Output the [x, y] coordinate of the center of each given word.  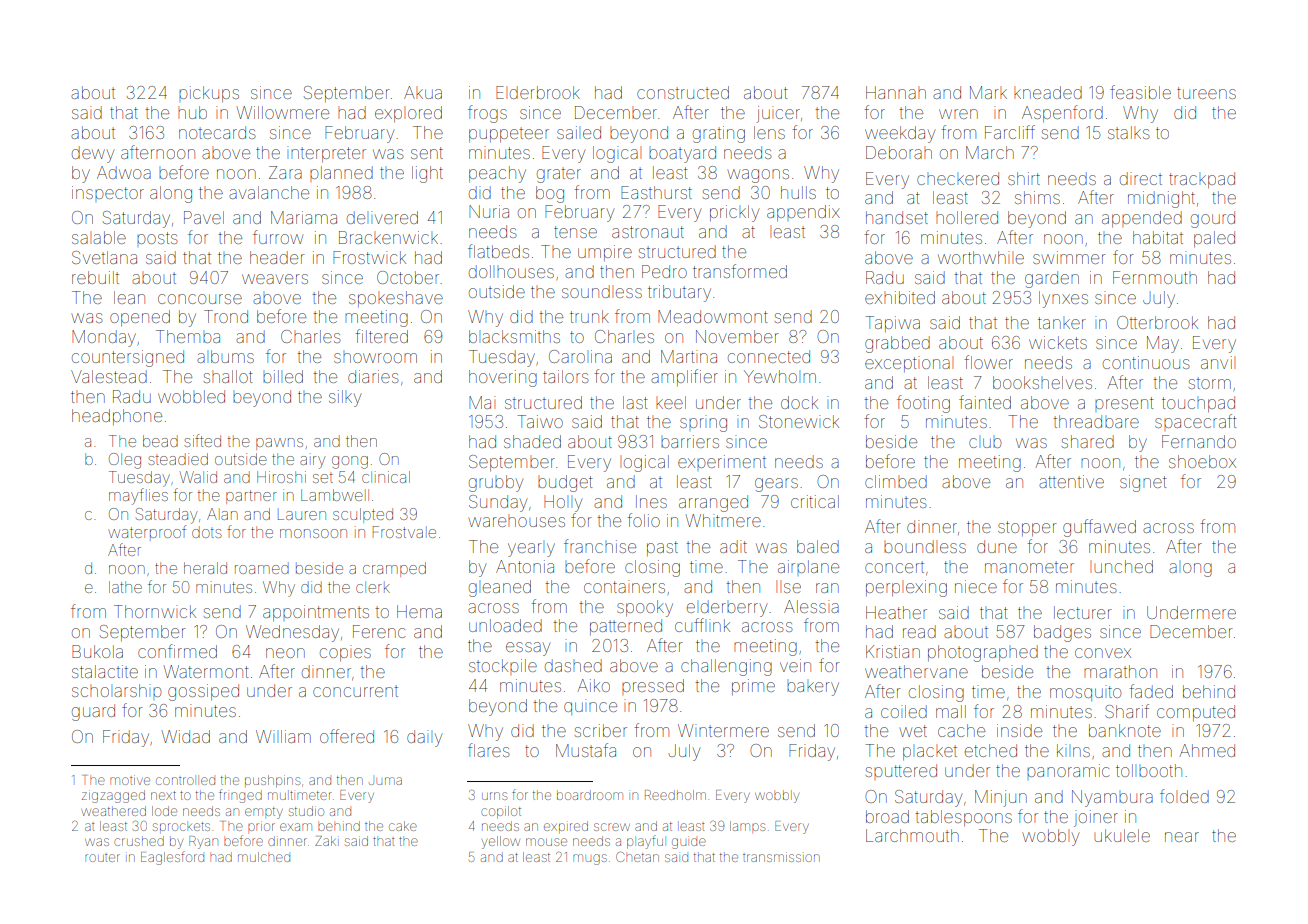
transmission [781, 857]
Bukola [97, 651]
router [102, 858]
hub [192, 112]
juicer [778, 114]
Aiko [594, 685]
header [277, 257]
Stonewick [799, 421]
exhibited [900, 297]
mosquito [1085, 693]
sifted [202, 440]
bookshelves [1042, 382]
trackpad [1202, 180]
